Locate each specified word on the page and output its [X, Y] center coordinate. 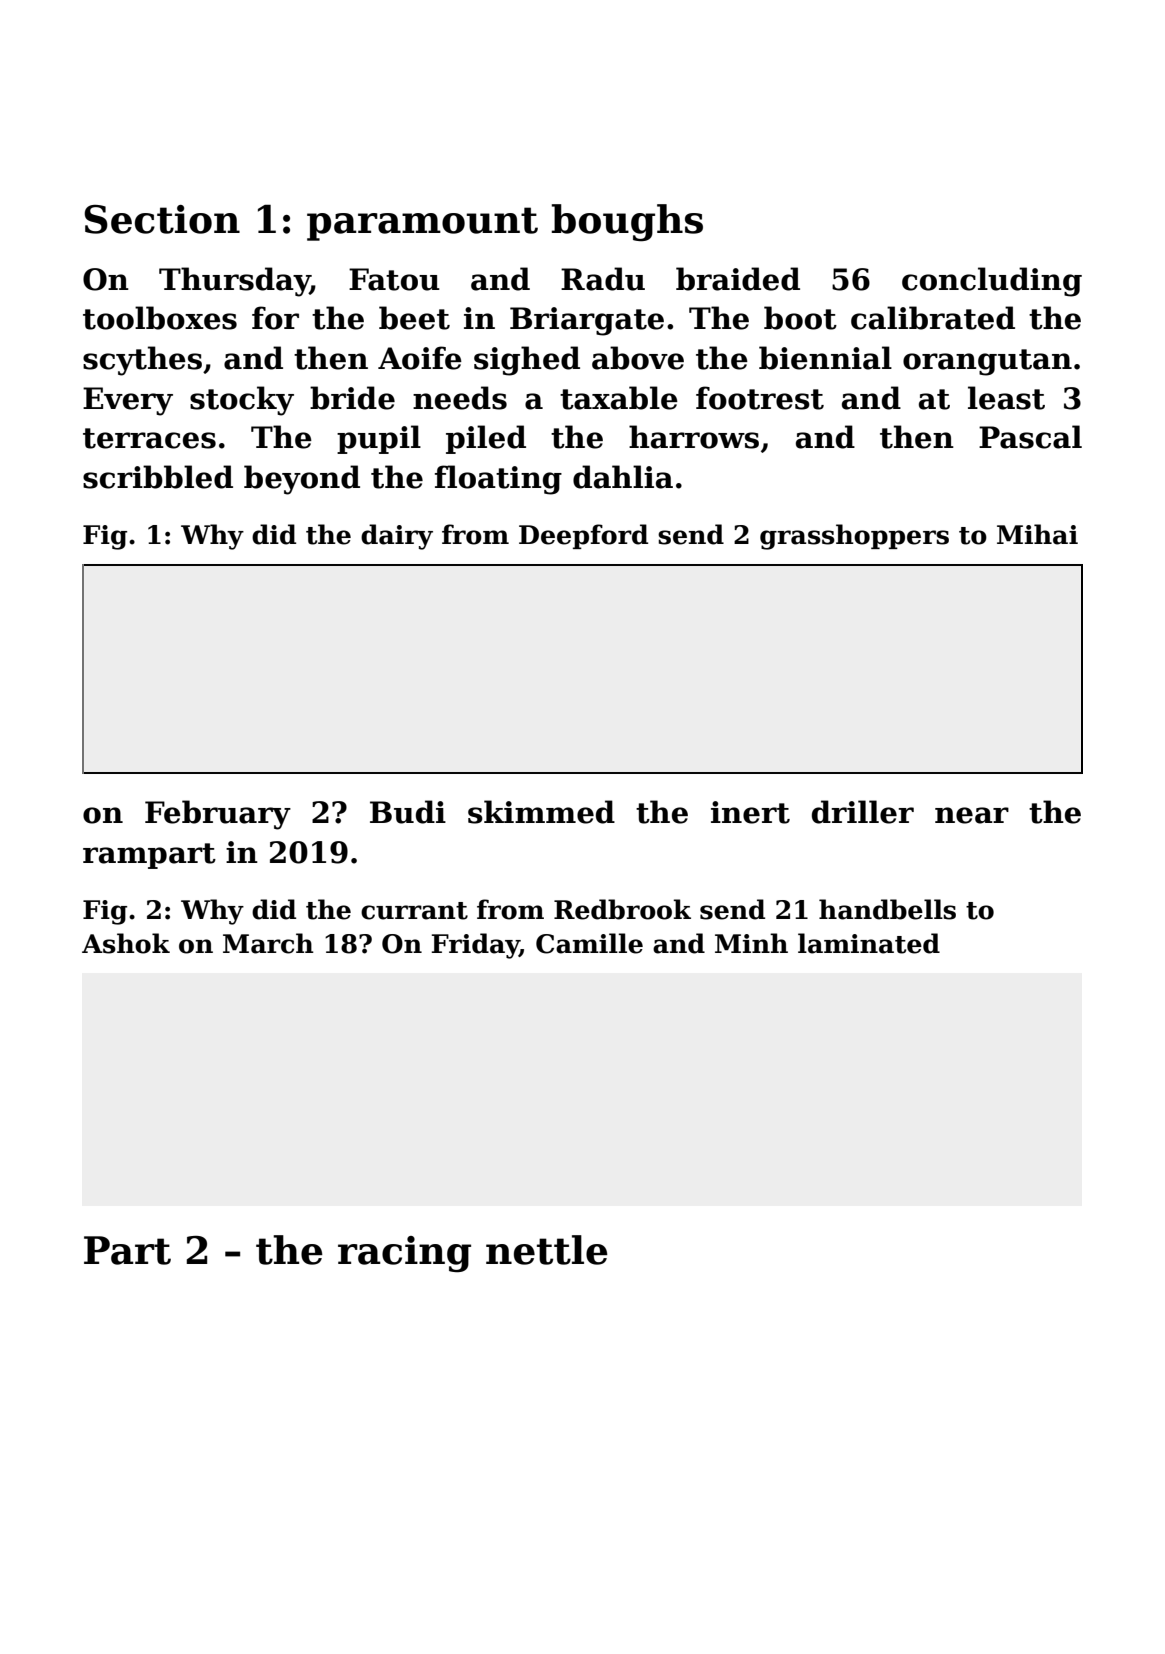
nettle [547, 1250]
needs [460, 398]
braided [738, 279]
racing [404, 1254]
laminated [869, 943]
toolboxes [160, 318]
